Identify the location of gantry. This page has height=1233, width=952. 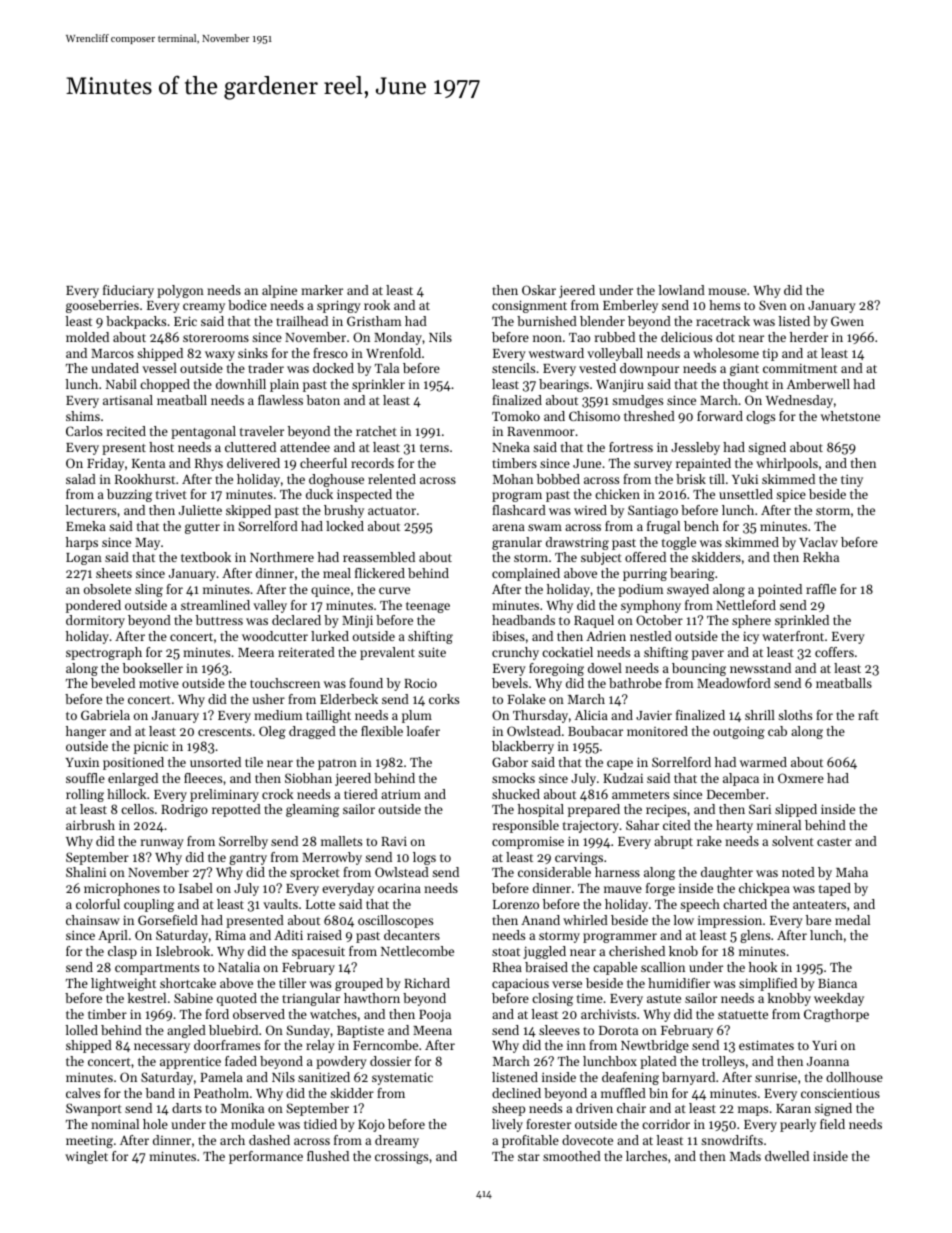
(248, 859).
